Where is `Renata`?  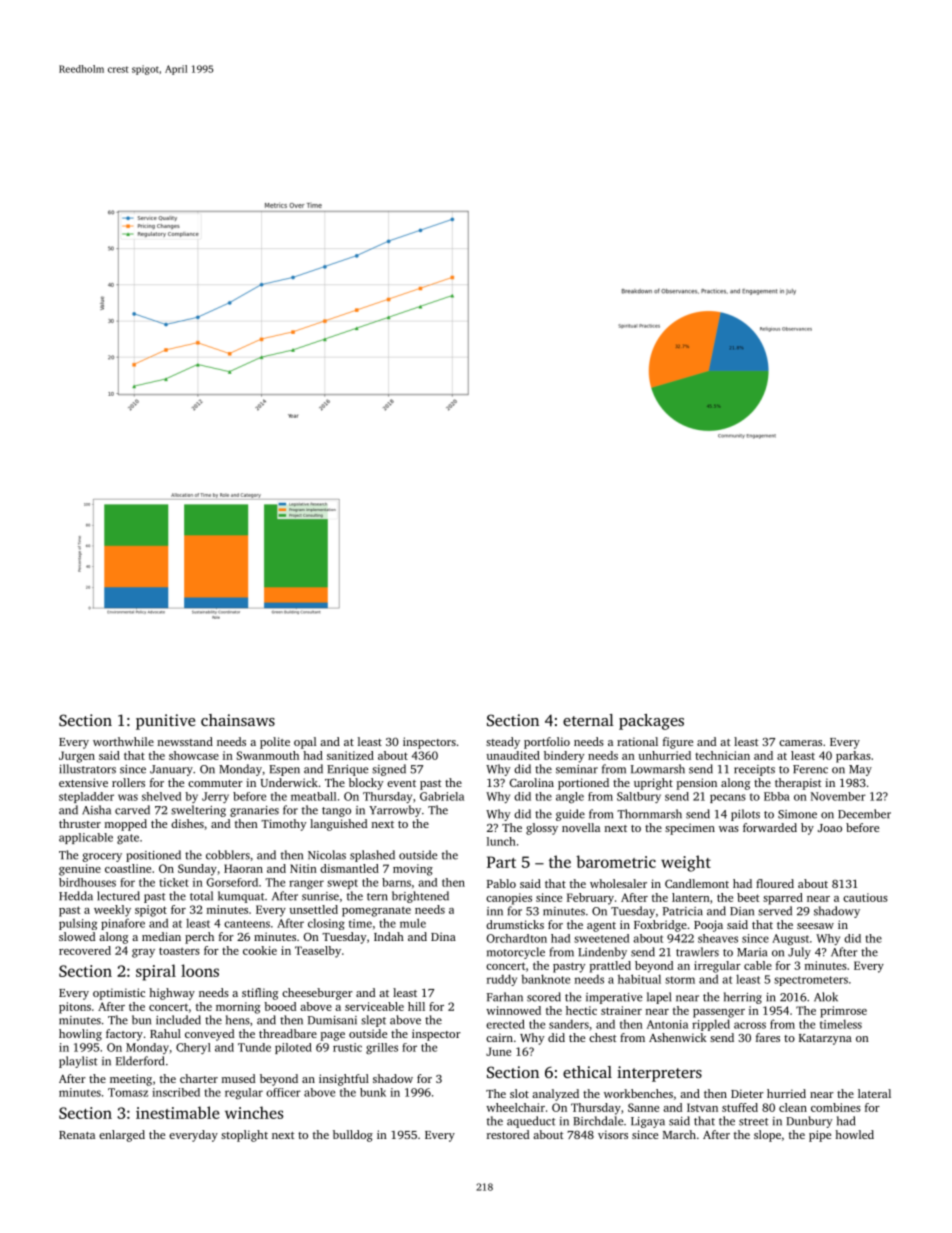
Renata is located at coordinates (77, 1135).
